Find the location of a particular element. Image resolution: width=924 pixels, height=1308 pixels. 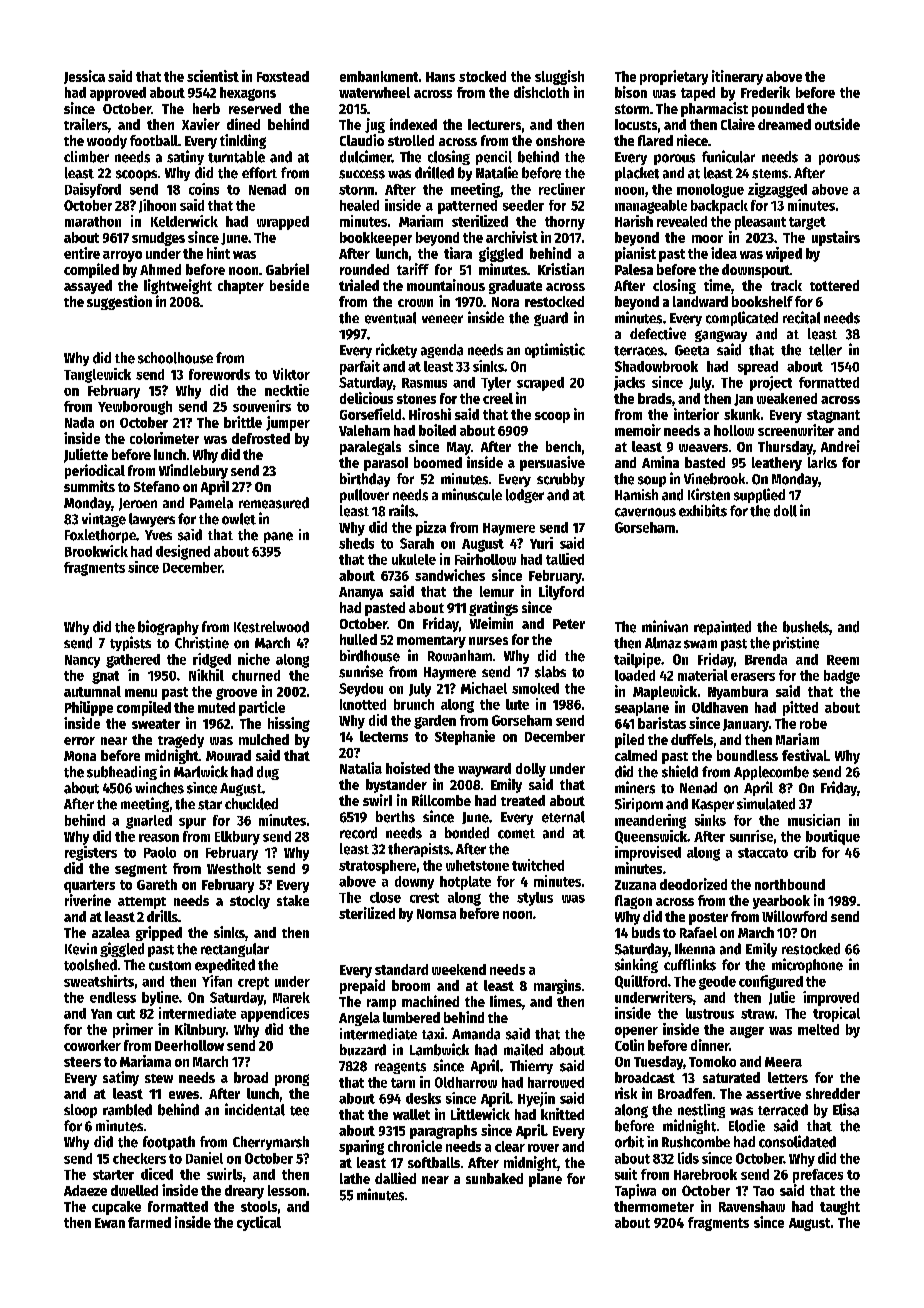

creel is located at coordinates (498, 398).
